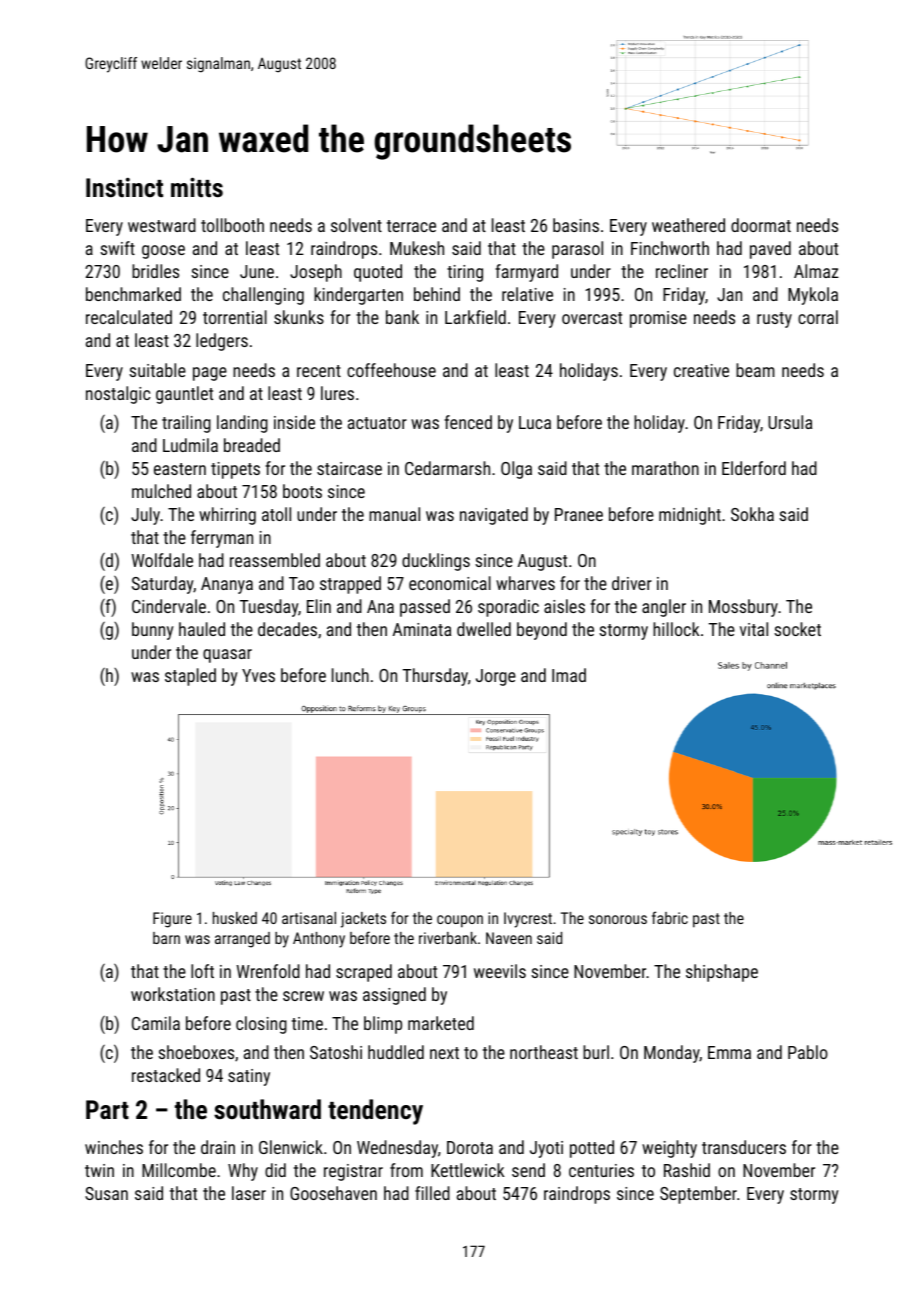 This screenshot has height=1308, width=924. I want to click on bridles, so click(155, 271).
